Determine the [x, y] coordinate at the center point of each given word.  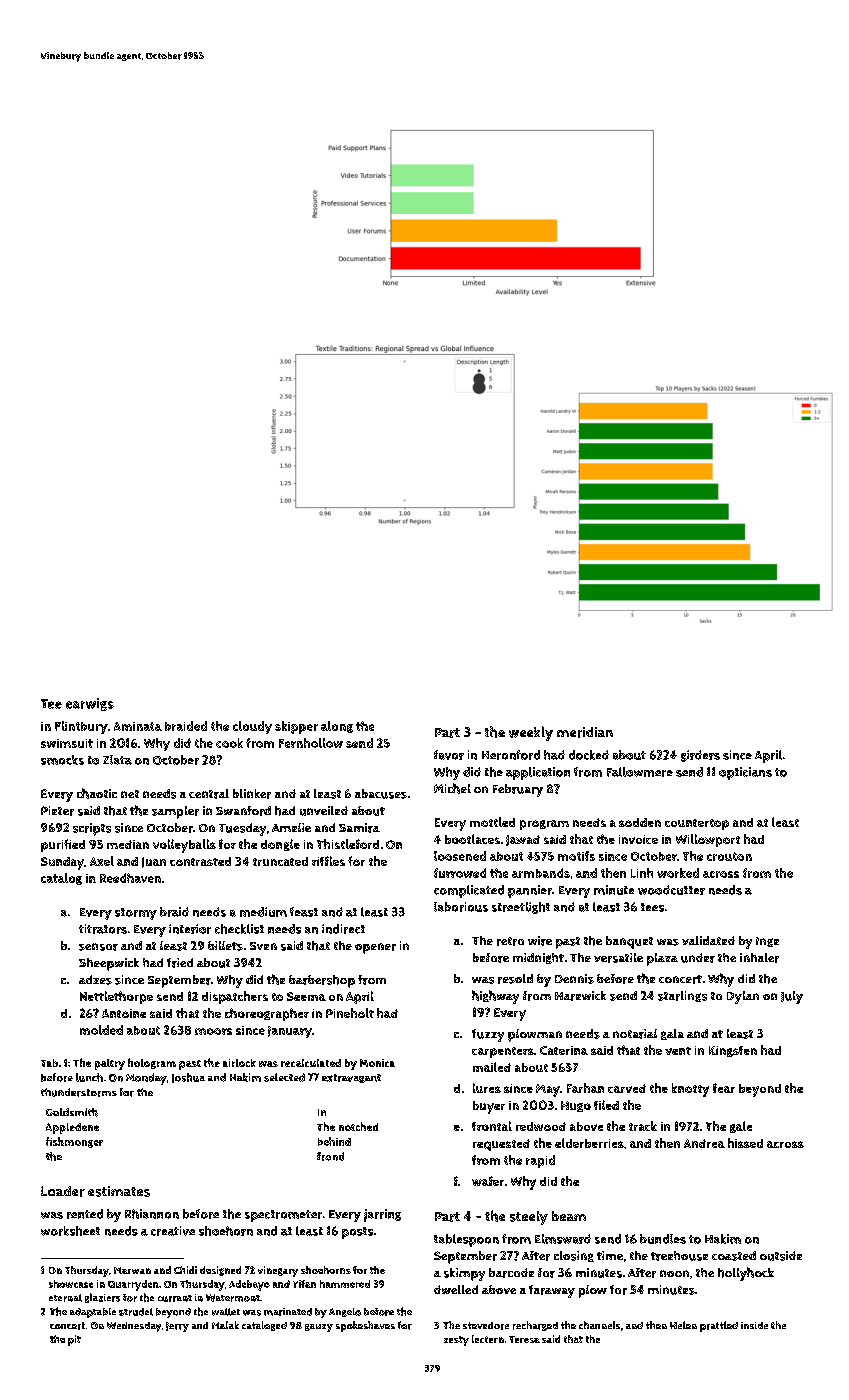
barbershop [322, 981]
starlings [682, 996]
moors [213, 1031]
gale [741, 1127]
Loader [63, 1191]
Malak [225, 1325]
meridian [585, 732]
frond [330, 1156]
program [544, 825]
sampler [175, 812]
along [337, 727]
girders [700, 756]
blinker [252, 794]
